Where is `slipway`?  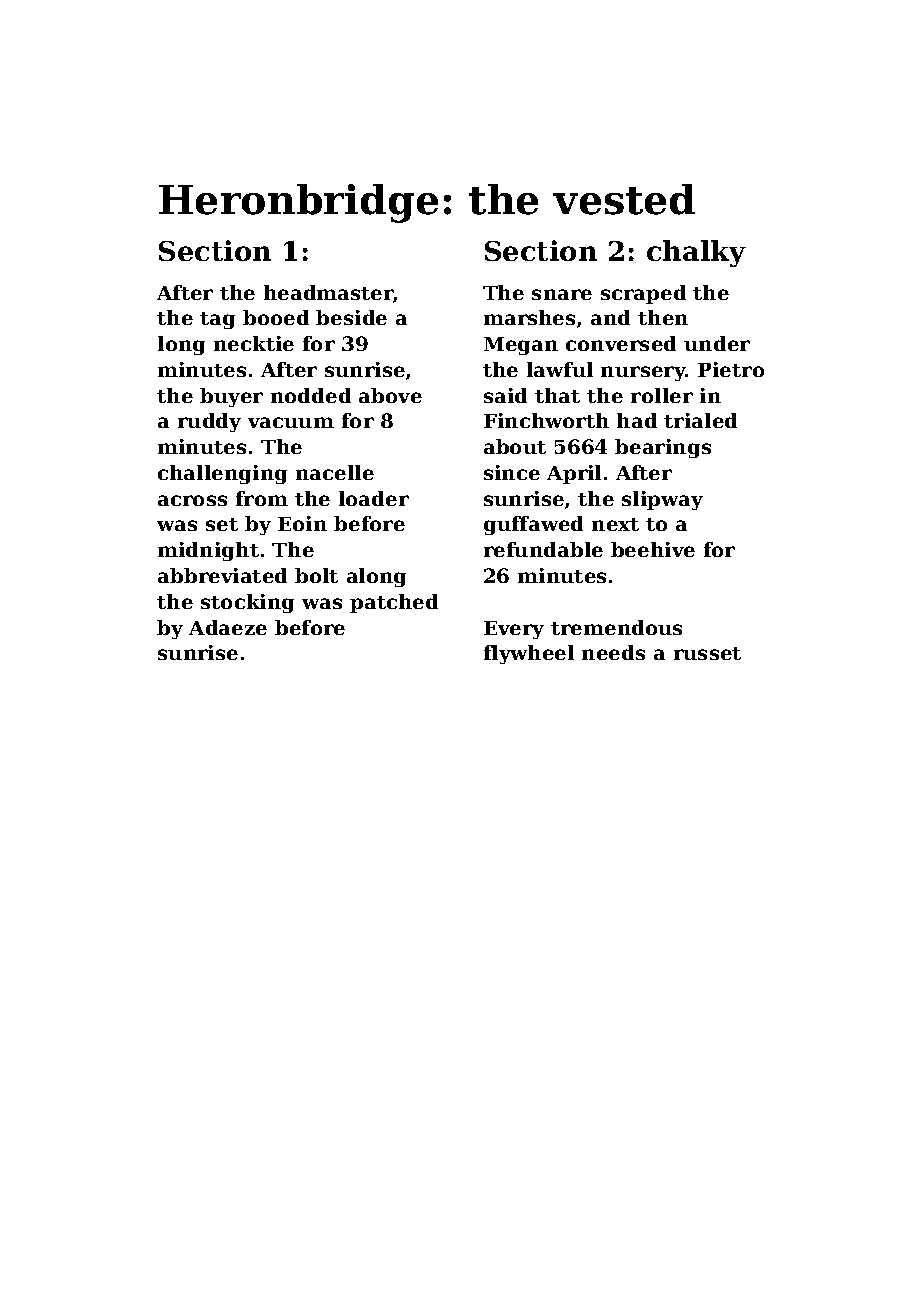
slipway is located at coordinates (662, 500).
